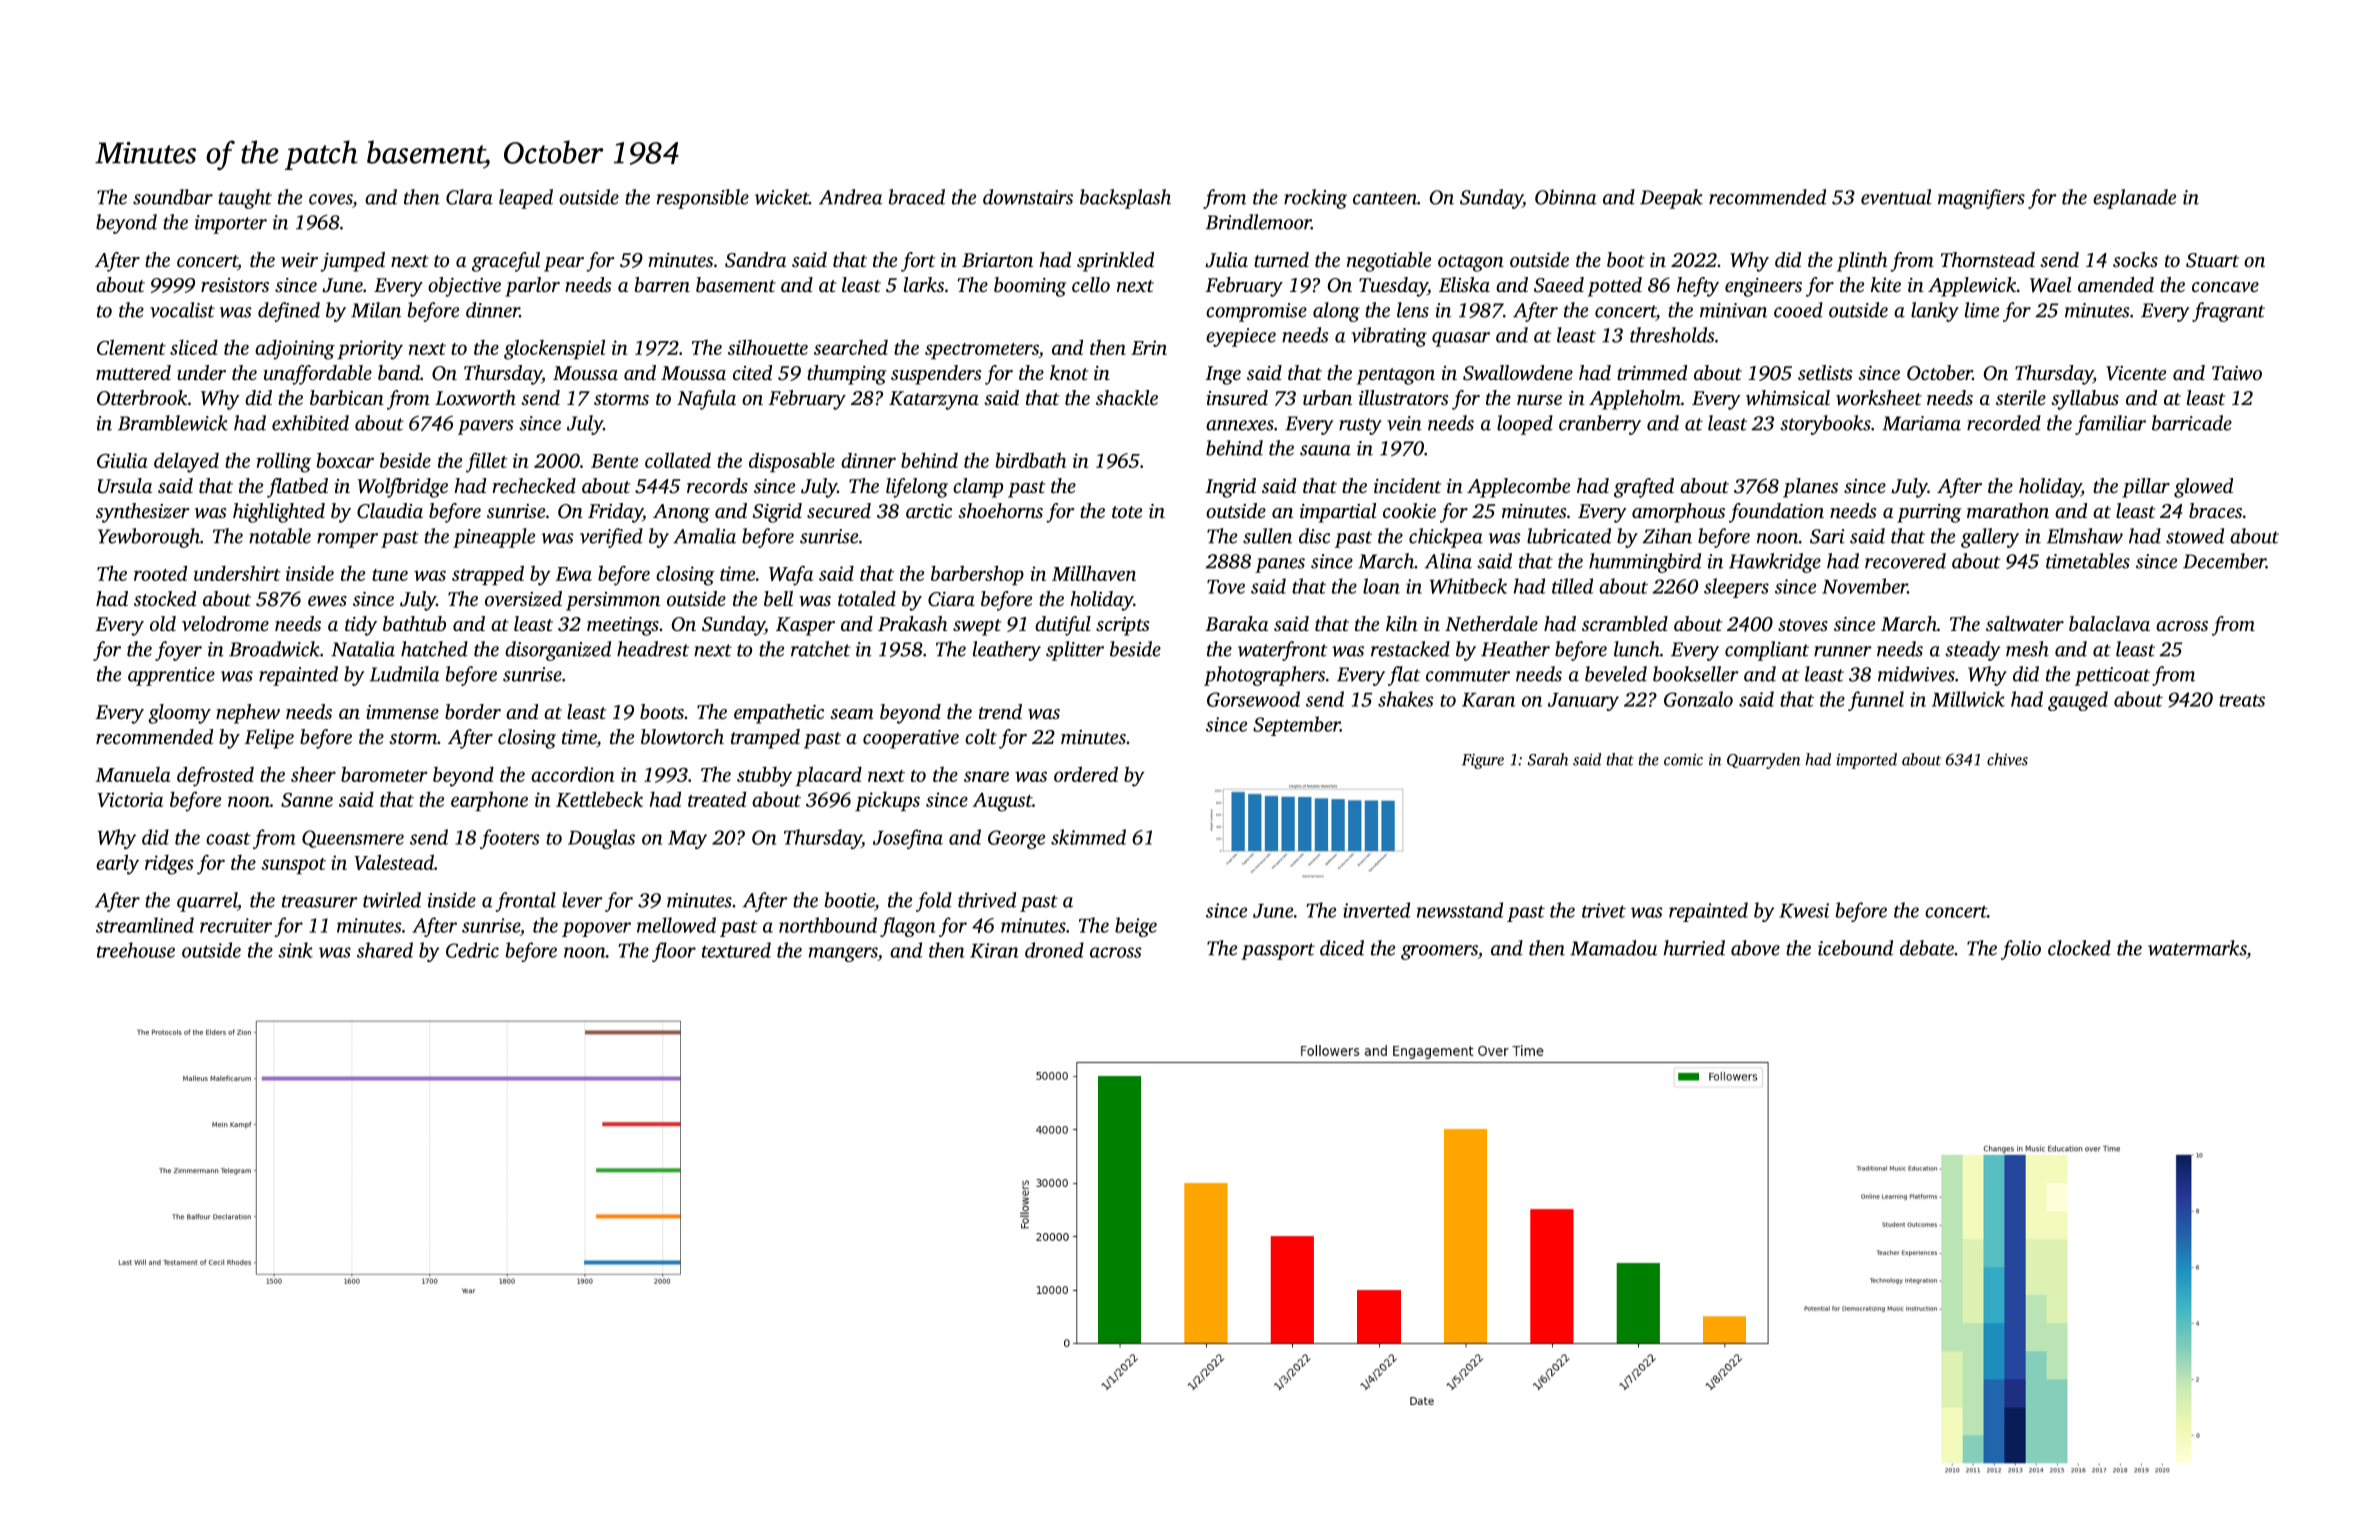  I want to click on clamp, so click(978, 488).
